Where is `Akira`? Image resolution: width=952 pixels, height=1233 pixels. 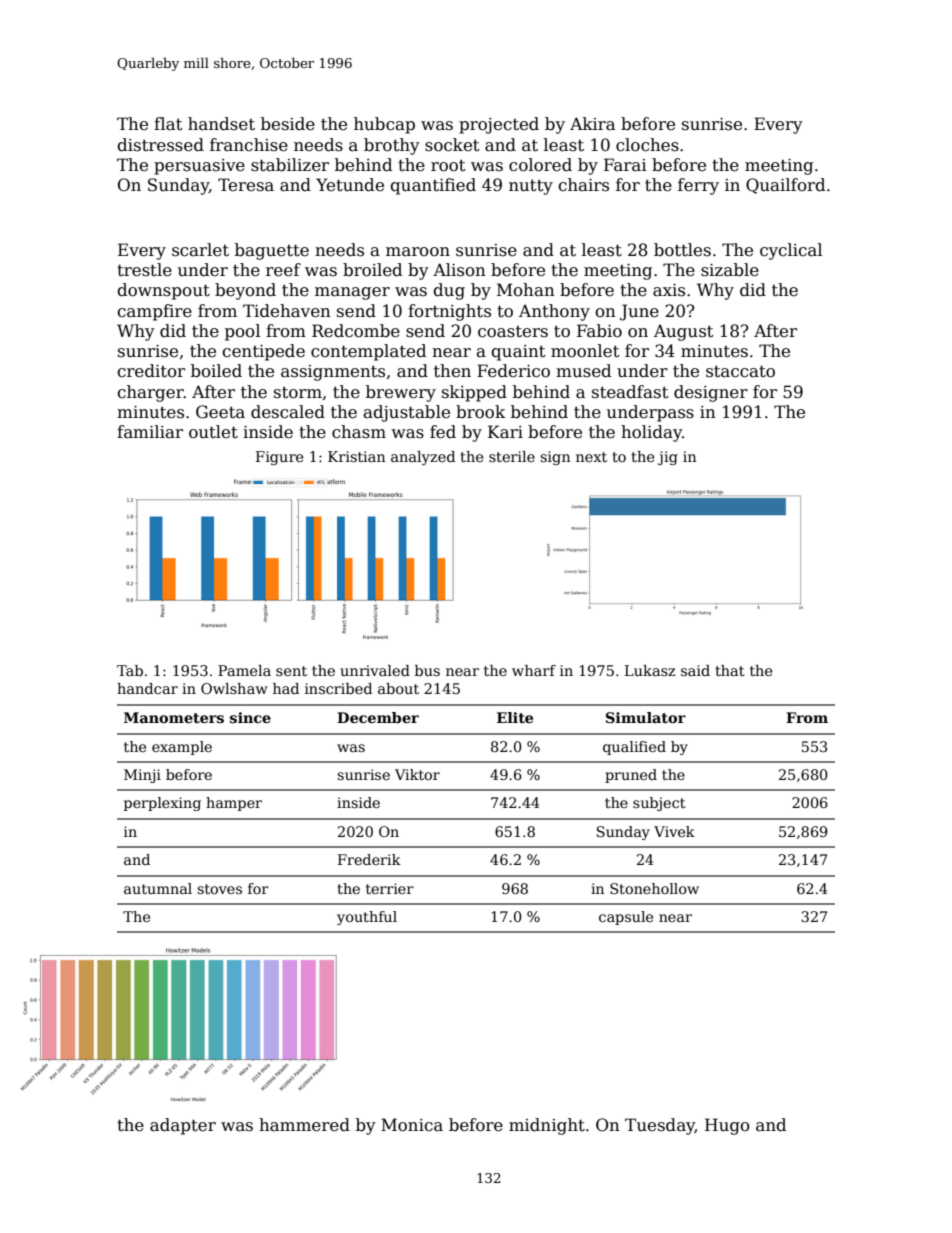 Akira is located at coordinates (592, 124).
